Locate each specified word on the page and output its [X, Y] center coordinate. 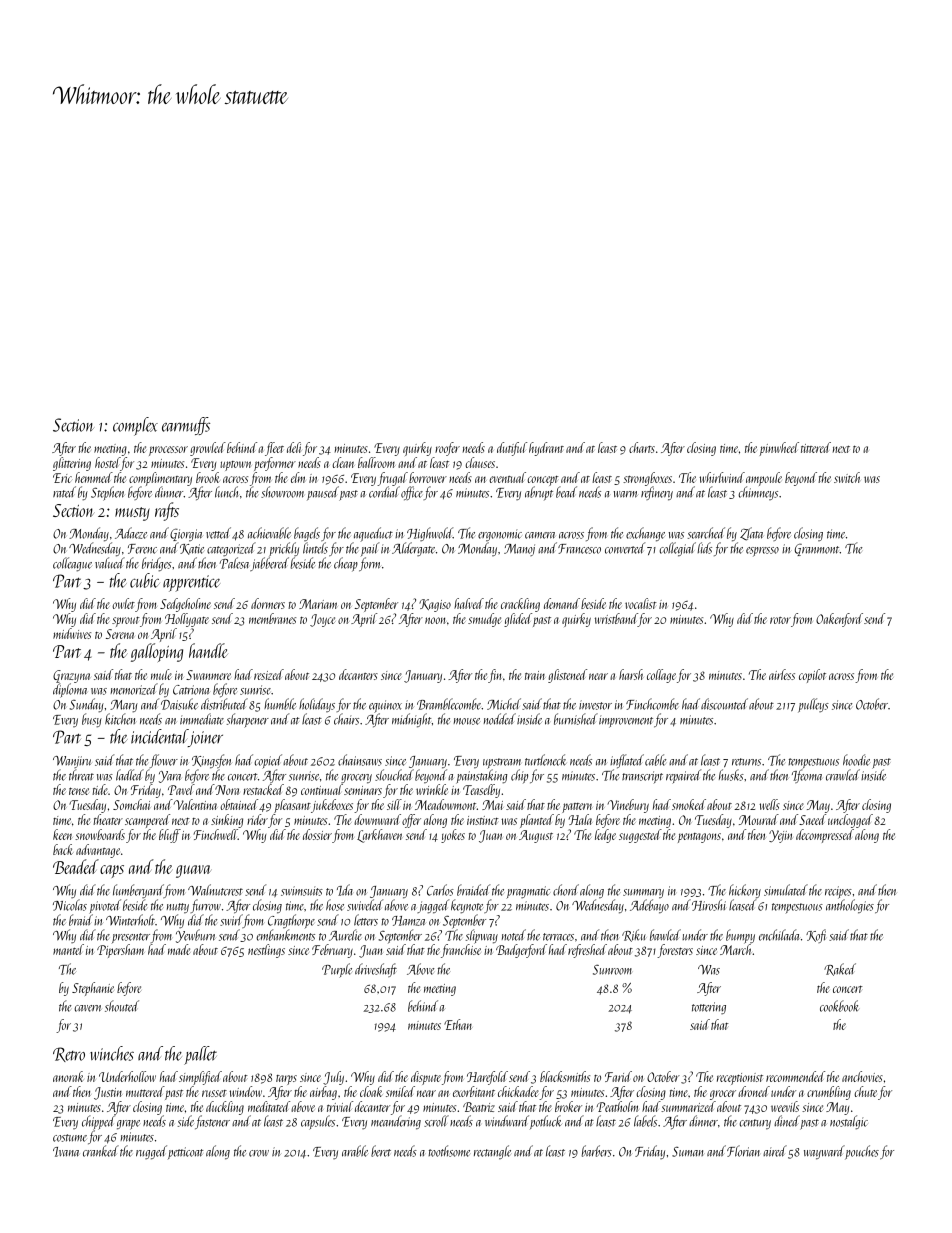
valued [110, 563]
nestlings [266, 951]
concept [543, 481]
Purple [337, 970]
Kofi [816, 936]
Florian [743, 1151]
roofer [447, 449]
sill [394, 804]
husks [731, 775]
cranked [101, 1151]
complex [135, 426]
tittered [816, 447]
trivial [340, 1106]
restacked [263, 789]
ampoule [764, 479]
